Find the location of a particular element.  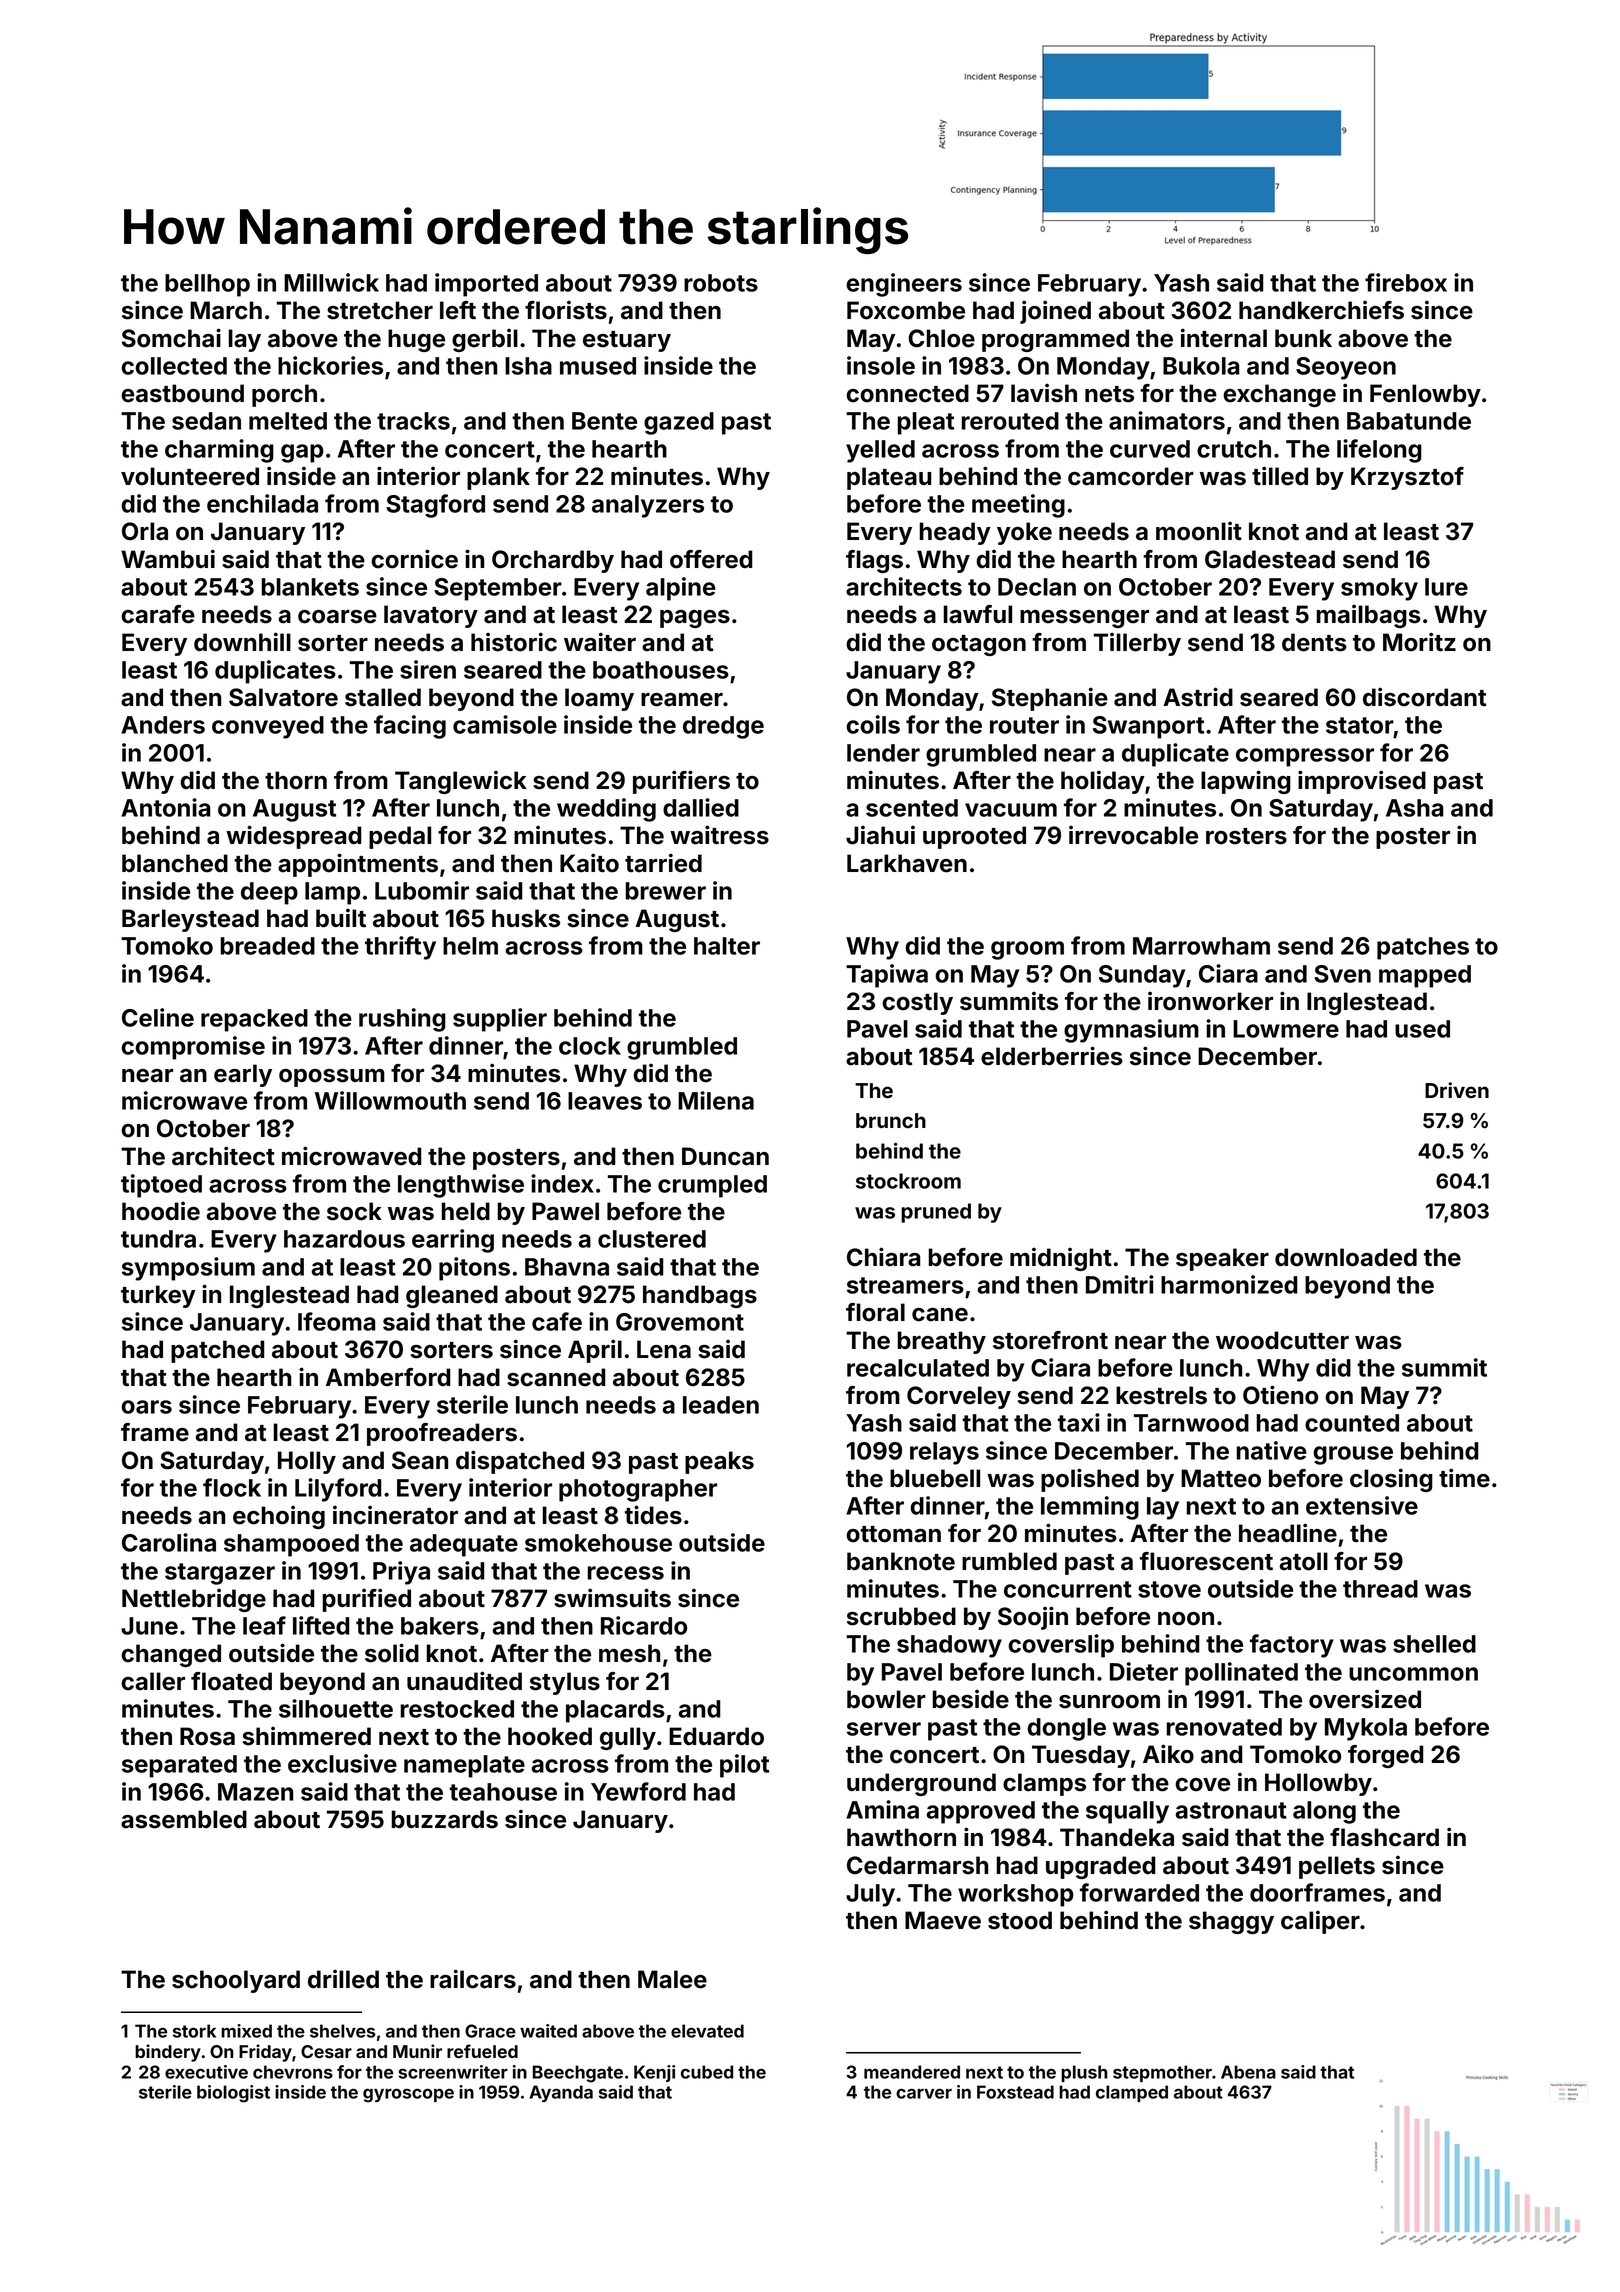

tundra is located at coordinates (158, 1239).
